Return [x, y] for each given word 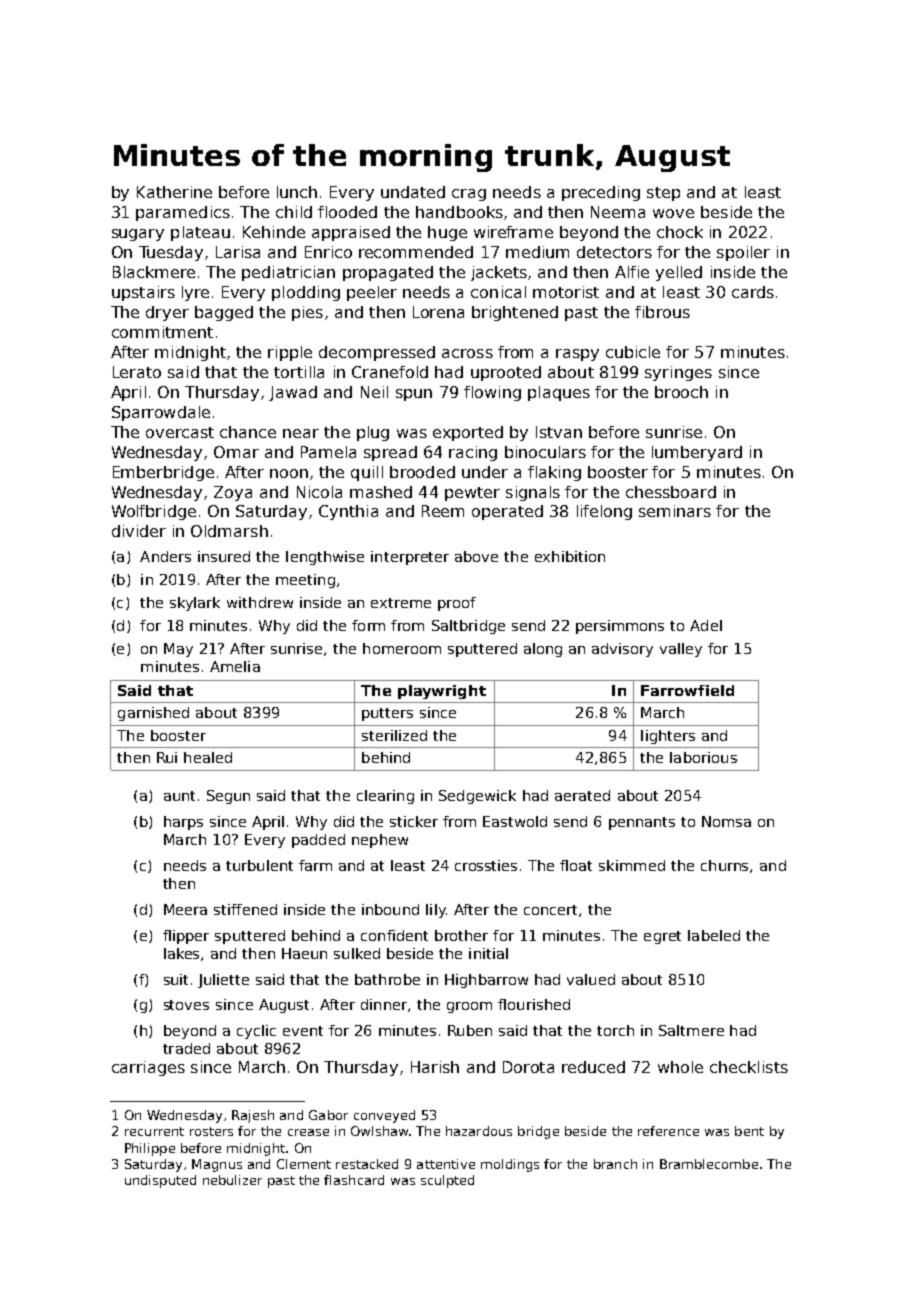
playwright [442, 692]
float [576, 865]
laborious [703, 757]
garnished [153, 714]
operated [507, 512]
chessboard [671, 492]
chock [680, 232]
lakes [181, 953]
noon [289, 473]
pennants [642, 823]
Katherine [174, 192]
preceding [601, 193]
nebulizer [232, 1180]
